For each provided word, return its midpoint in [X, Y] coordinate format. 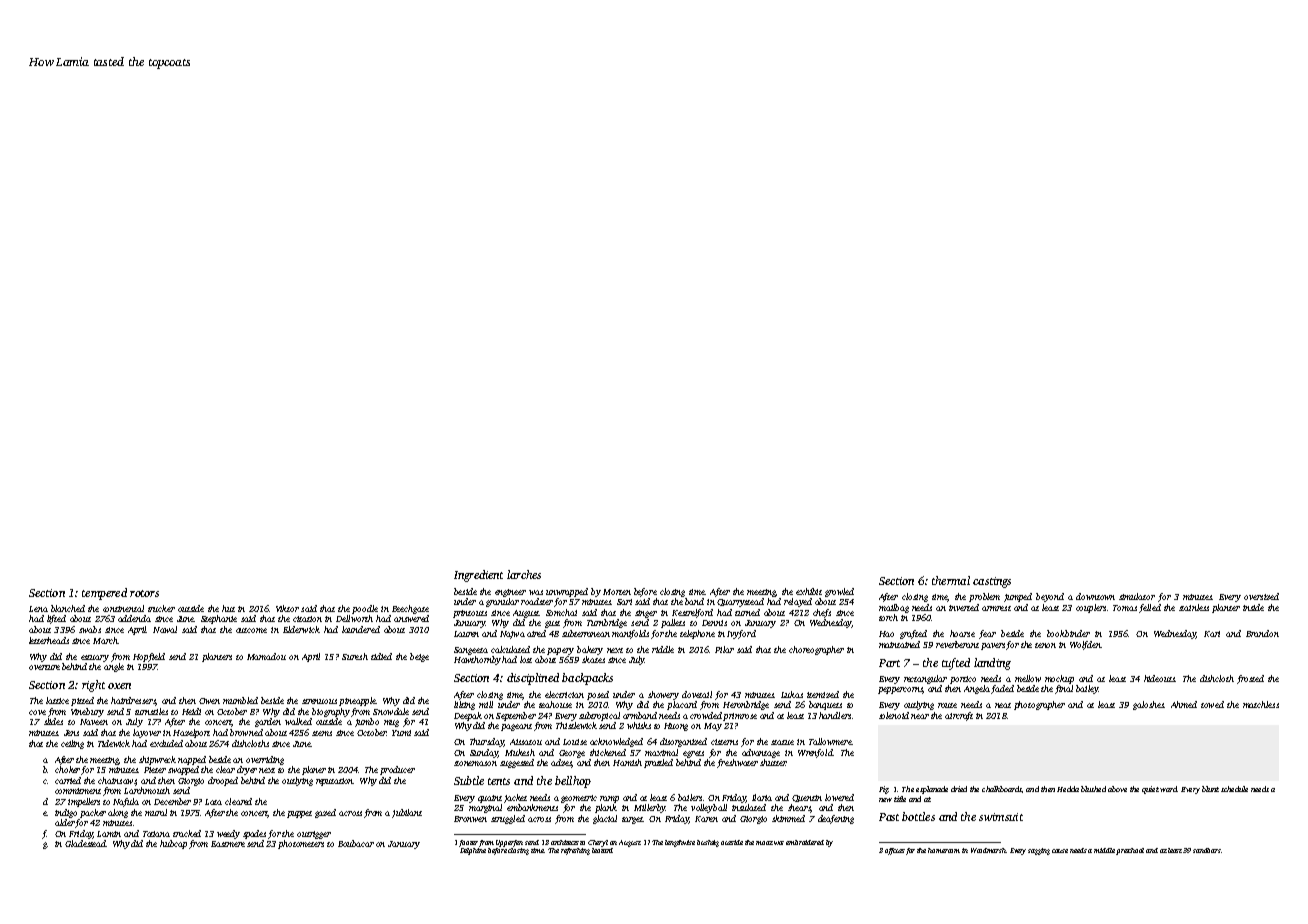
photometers [301, 844]
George [572, 754]
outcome [251, 630]
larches [524, 574]
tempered [104, 594]
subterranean [586, 633]
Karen [706, 819]
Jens [71, 733]
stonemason [475, 763]
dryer [247, 770]
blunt [1210, 789]
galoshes [1148, 705]
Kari [1212, 634]
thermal [951, 580]
